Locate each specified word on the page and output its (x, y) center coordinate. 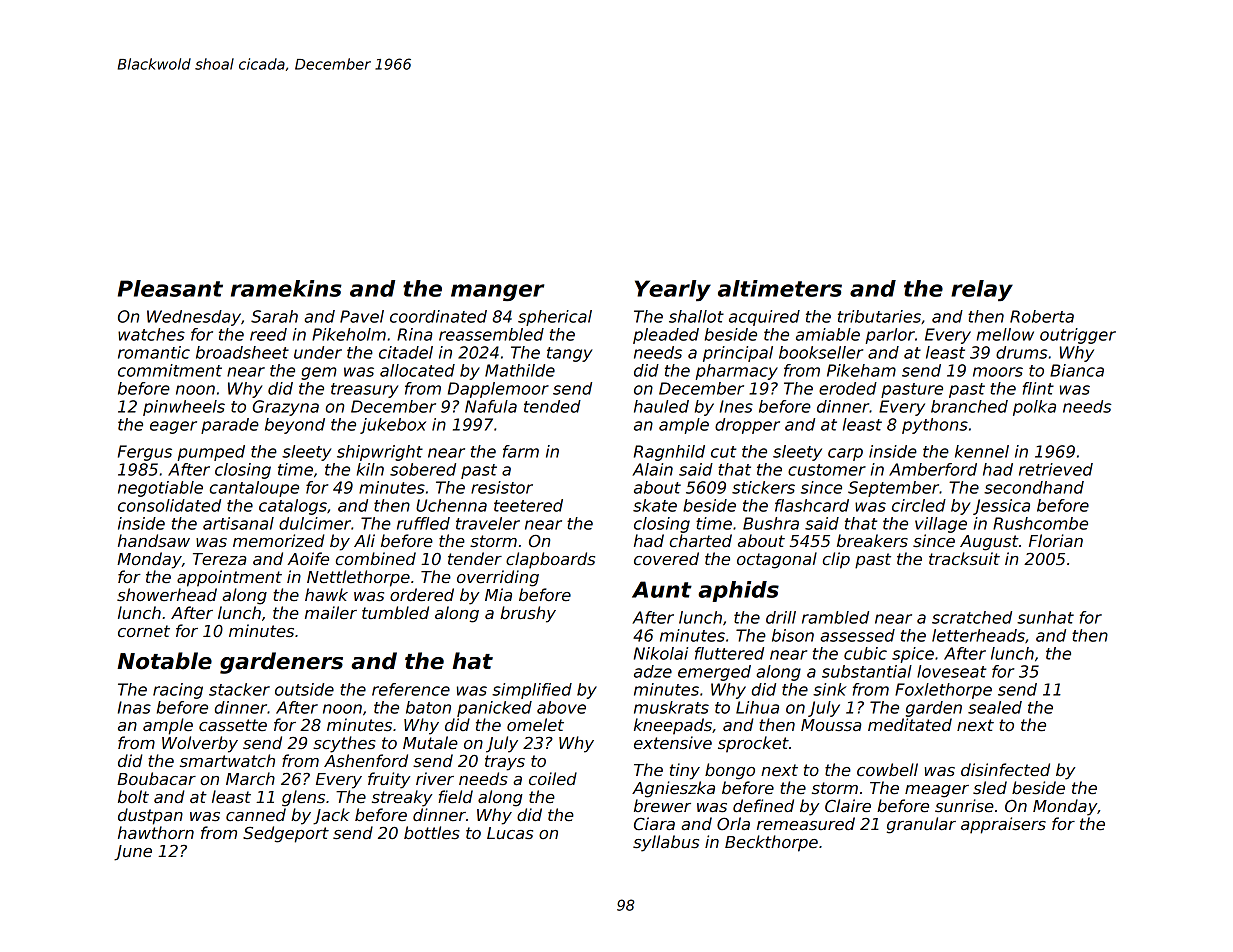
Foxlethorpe (943, 691)
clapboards (550, 560)
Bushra (771, 523)
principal (738, 354)
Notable (164, 661)
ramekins (286, 288)
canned (256, 815)
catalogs (293, 507)
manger (497, 292)
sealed (995, 707)
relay (982, 290)
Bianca (1077, 370)
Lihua (757, 707)
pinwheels (184, 408)
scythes (344, 744)
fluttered (729, 653)
